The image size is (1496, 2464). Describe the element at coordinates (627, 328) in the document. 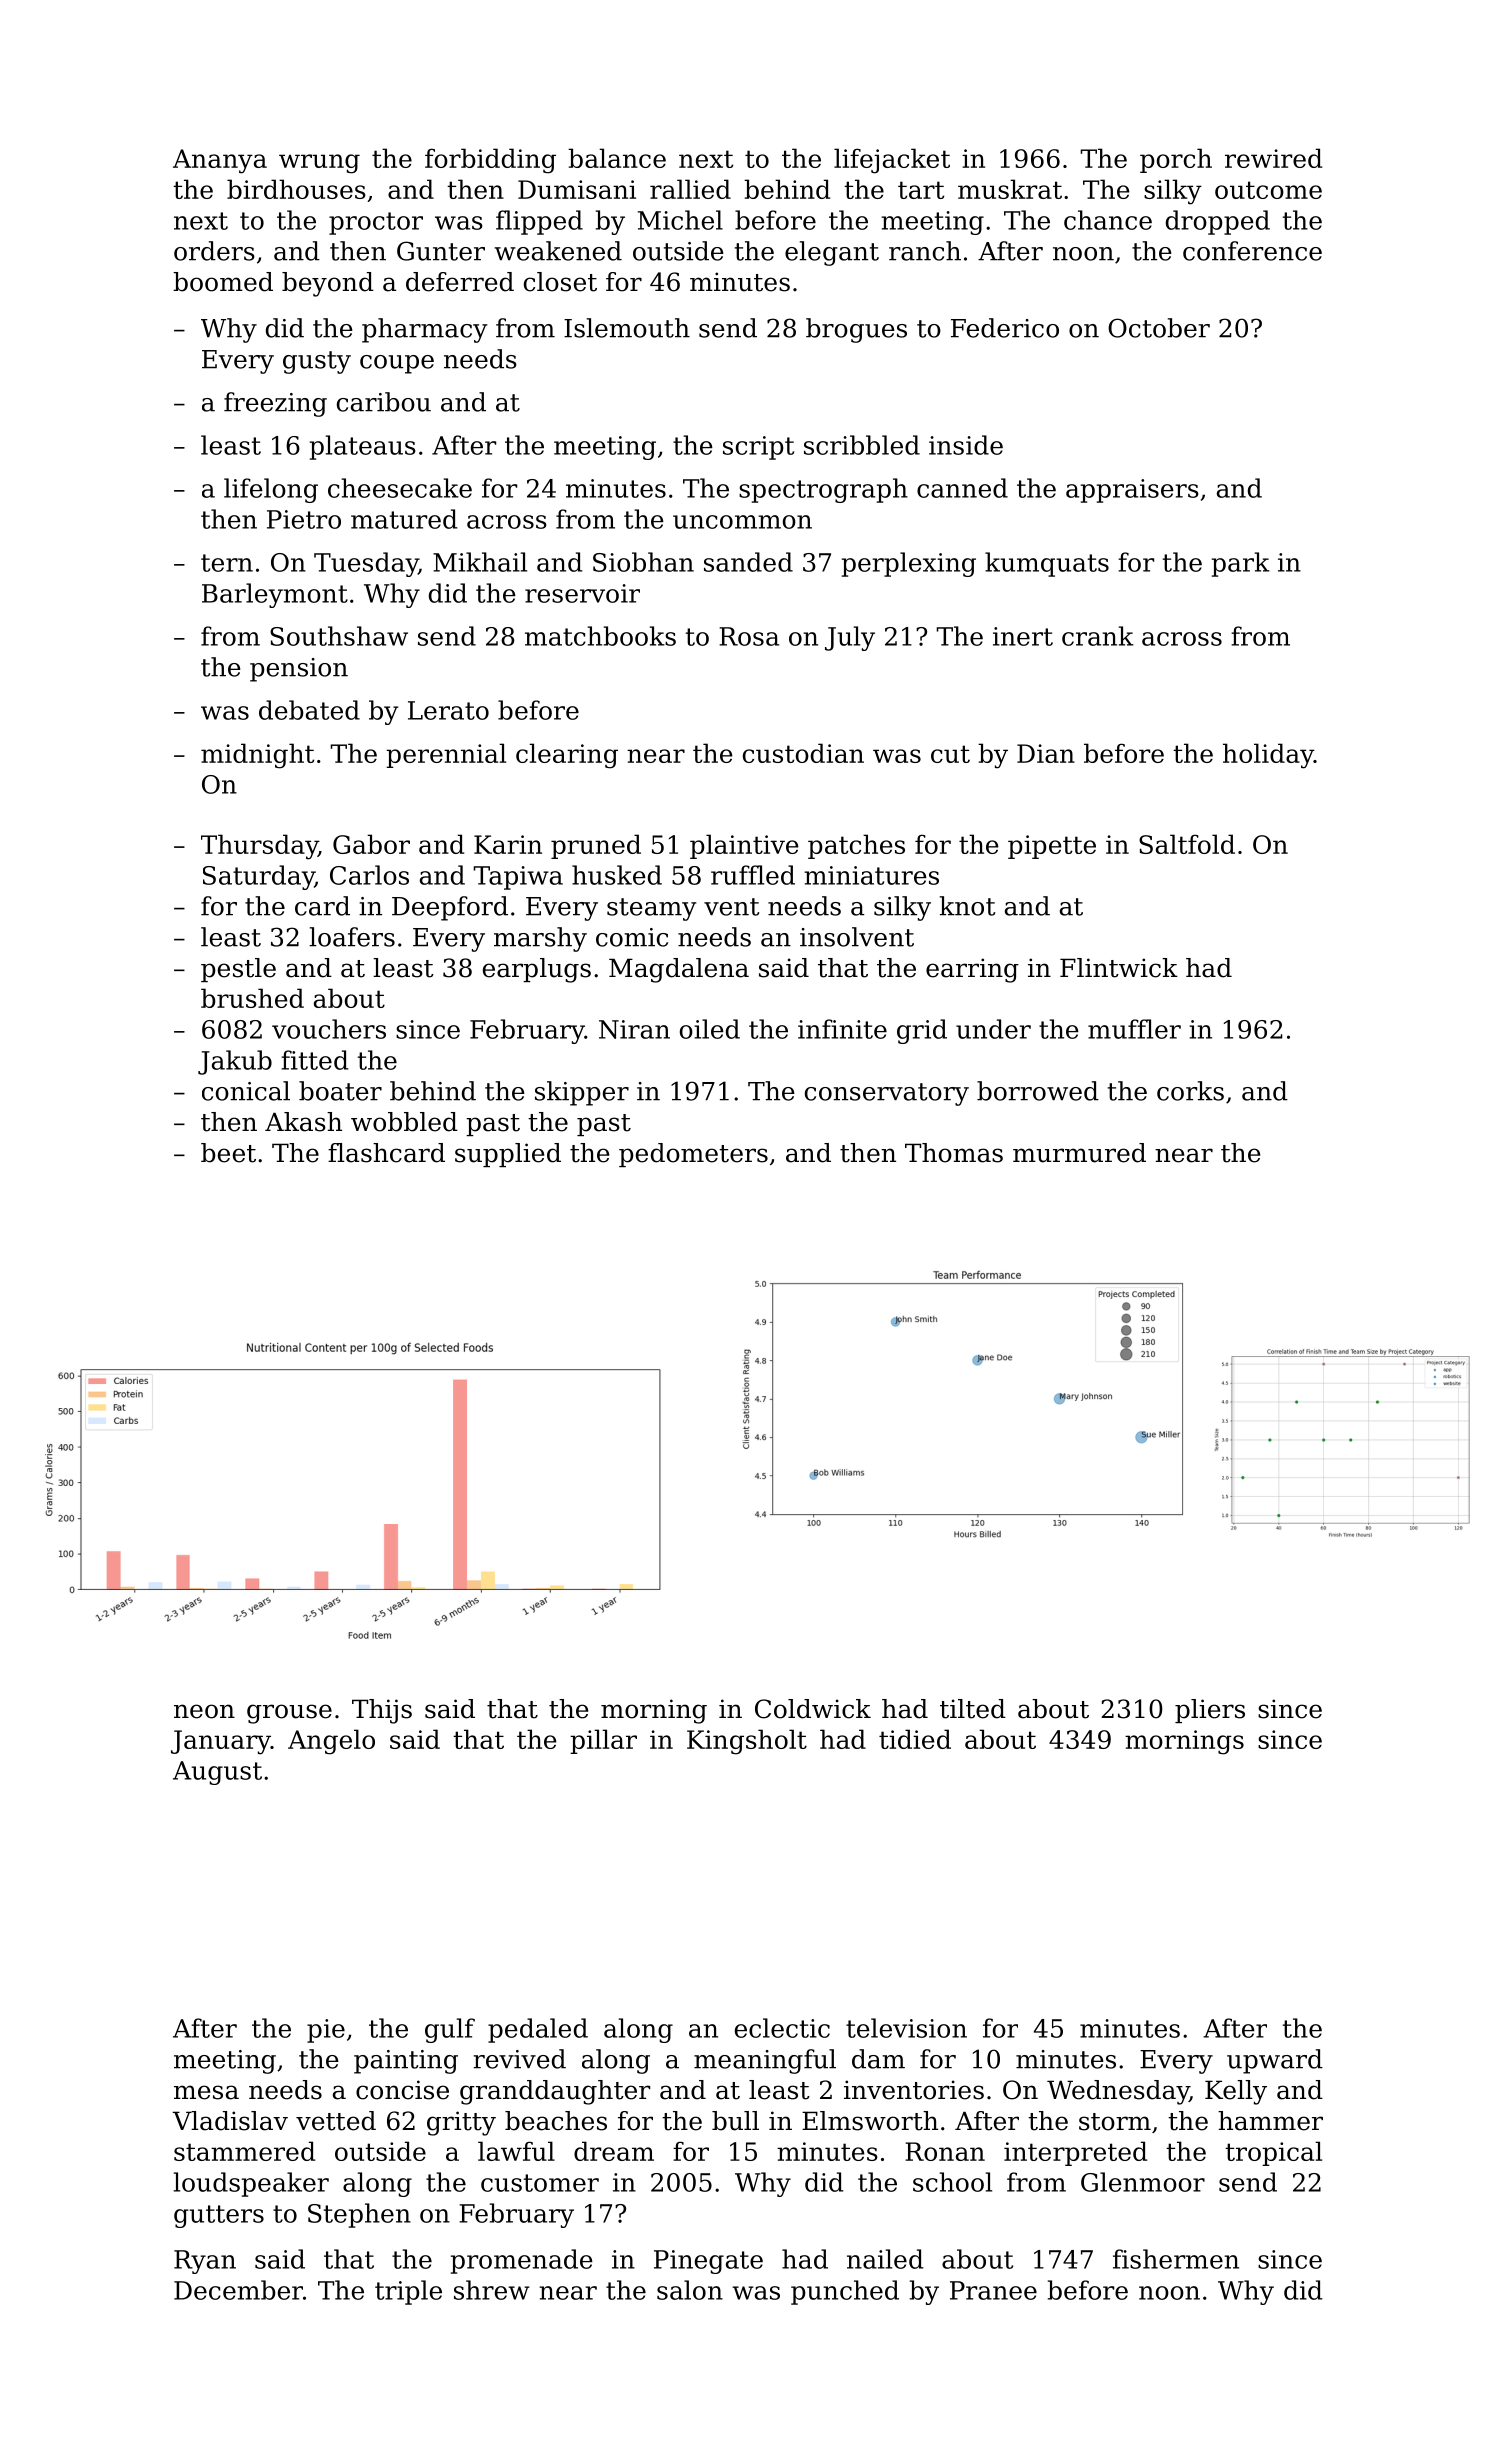

I see `Islemouth` at that location.
